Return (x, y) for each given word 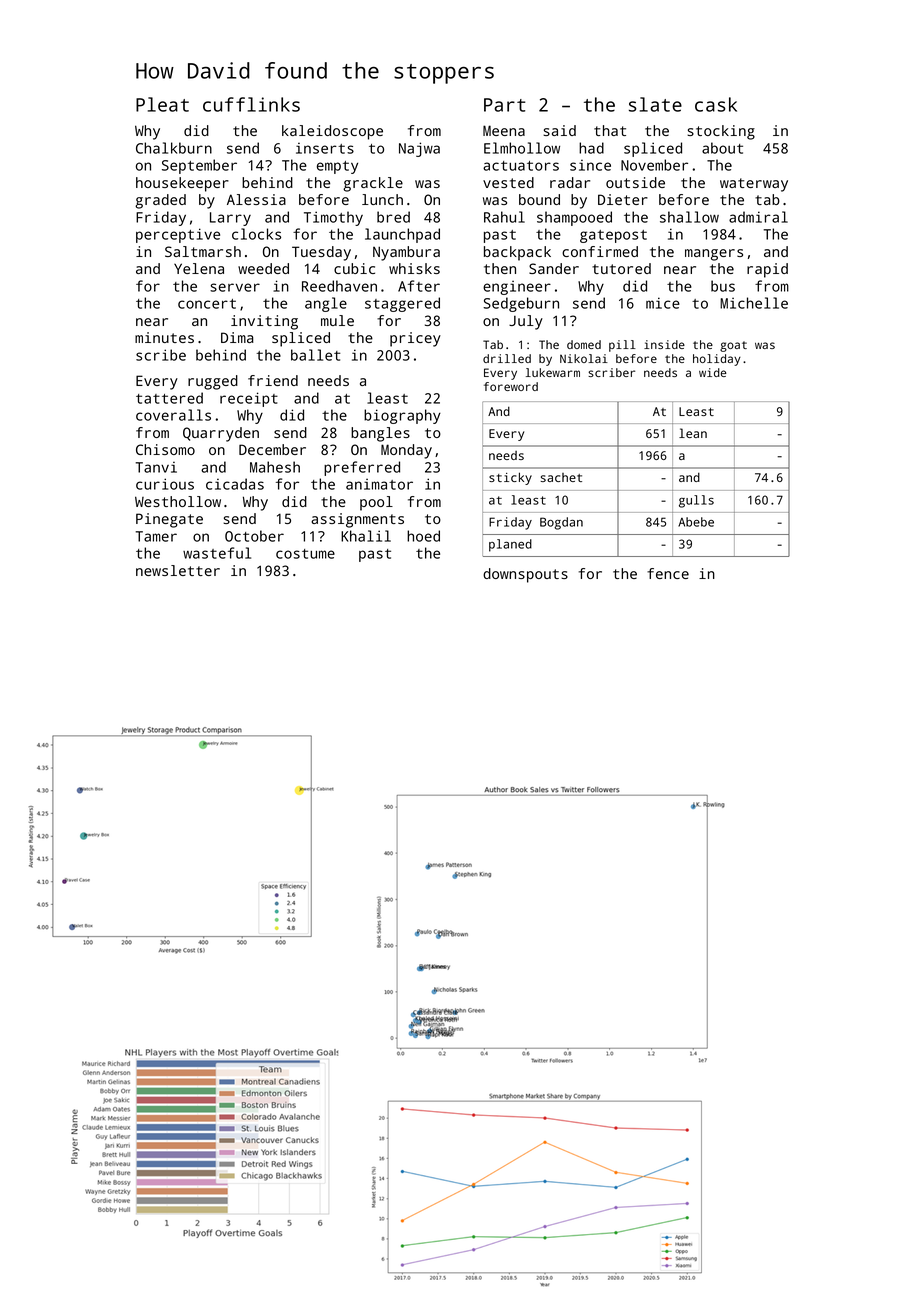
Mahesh (275, 467)
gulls (696, 501)
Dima (237, 337)
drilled (507, 358)
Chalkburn (174, 148)
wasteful (217, 553)
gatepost (613, 236)
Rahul (504, 217)
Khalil (366, 536)
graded (160, 201)
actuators (521, 166)
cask (716, 104)
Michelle (754, 303)
